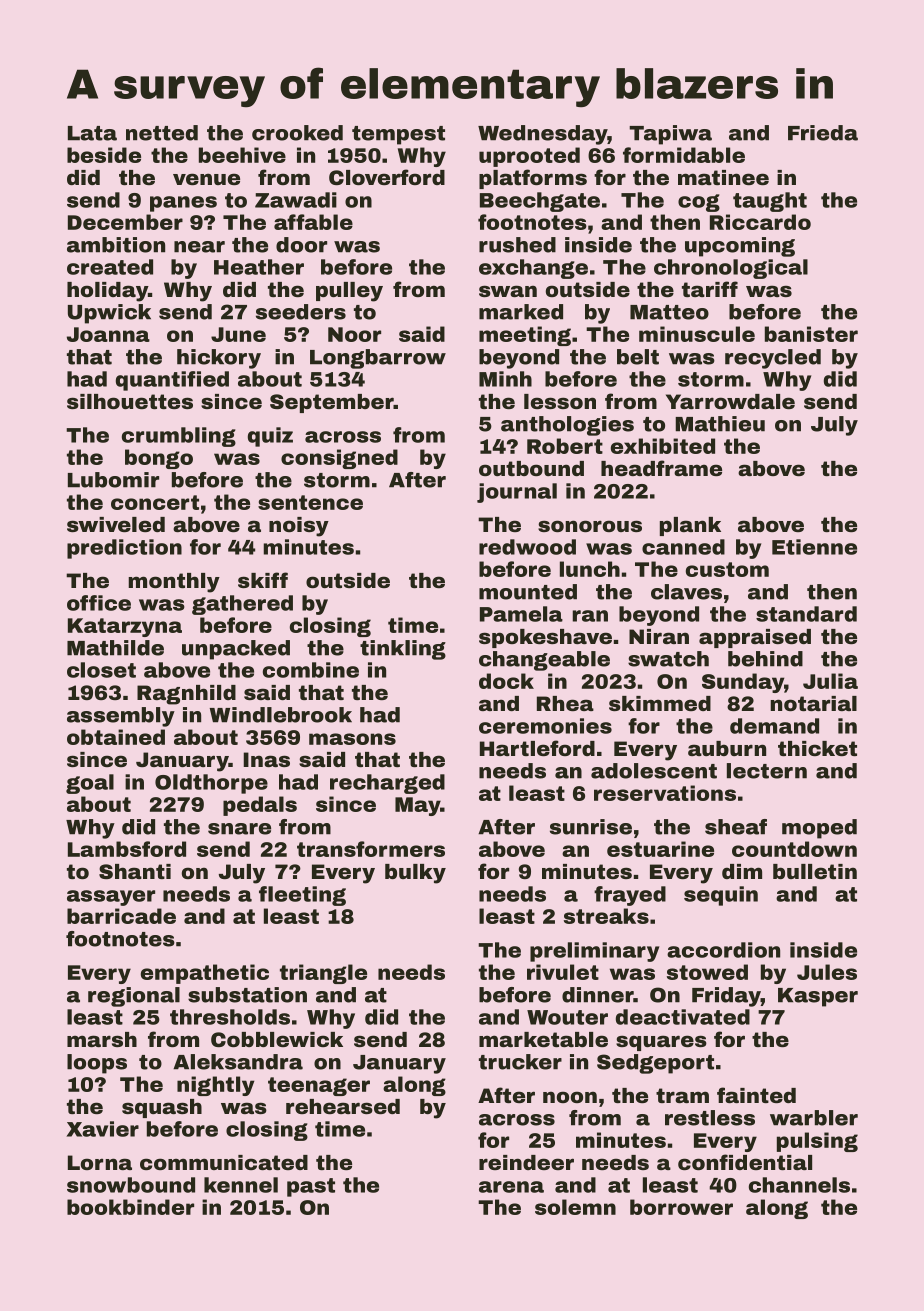 The image size is (924, 1311). I want to click on solemn, so click(575, 1207).
